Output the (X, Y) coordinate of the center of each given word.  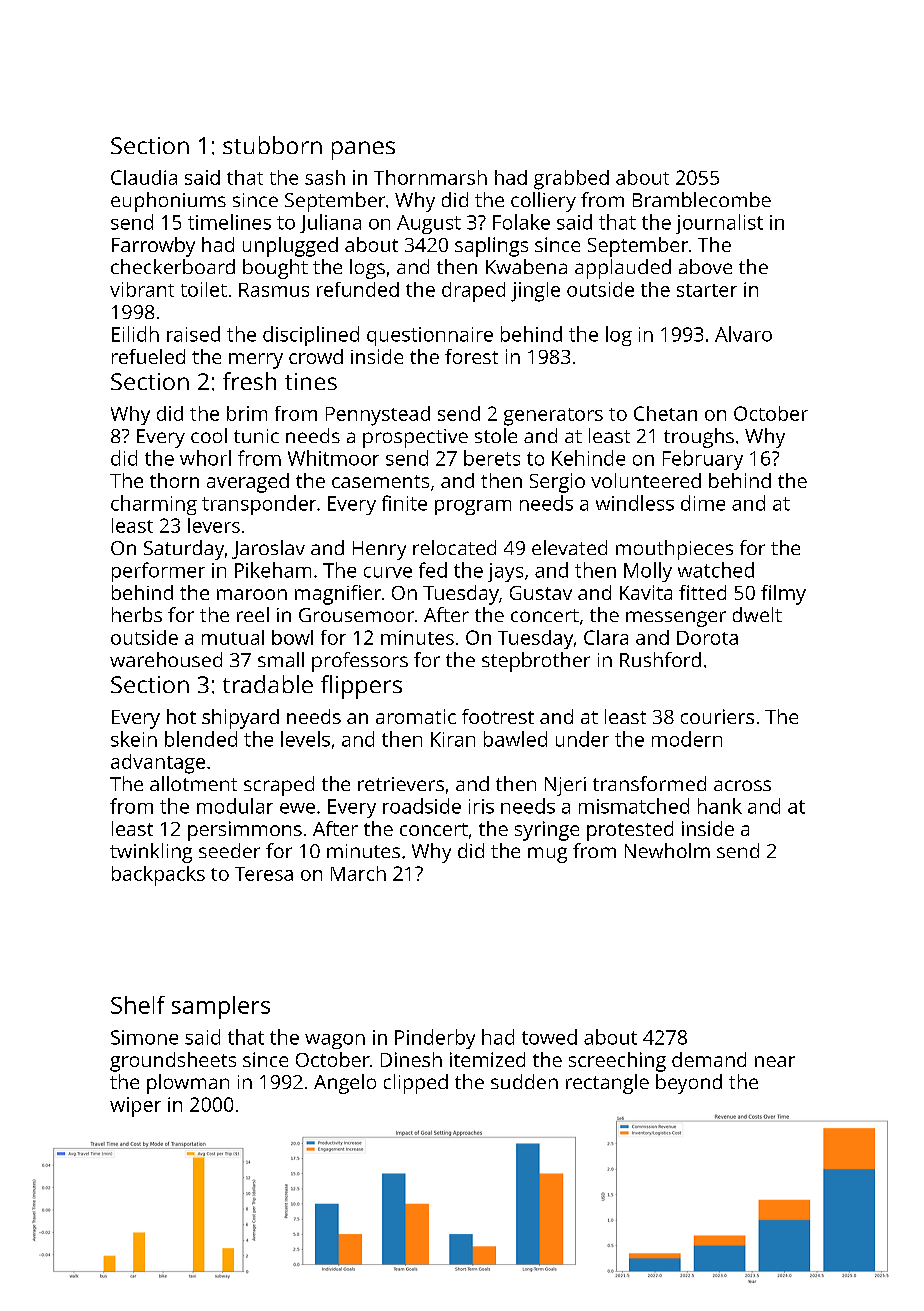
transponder (259, 505)
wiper (135, 1107)
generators (553, 417)
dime (703, 503)
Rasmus (274, 290)
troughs (699, 438)
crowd (316, 356)
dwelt (757, 614)
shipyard (240, 719)
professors (360, 662)
